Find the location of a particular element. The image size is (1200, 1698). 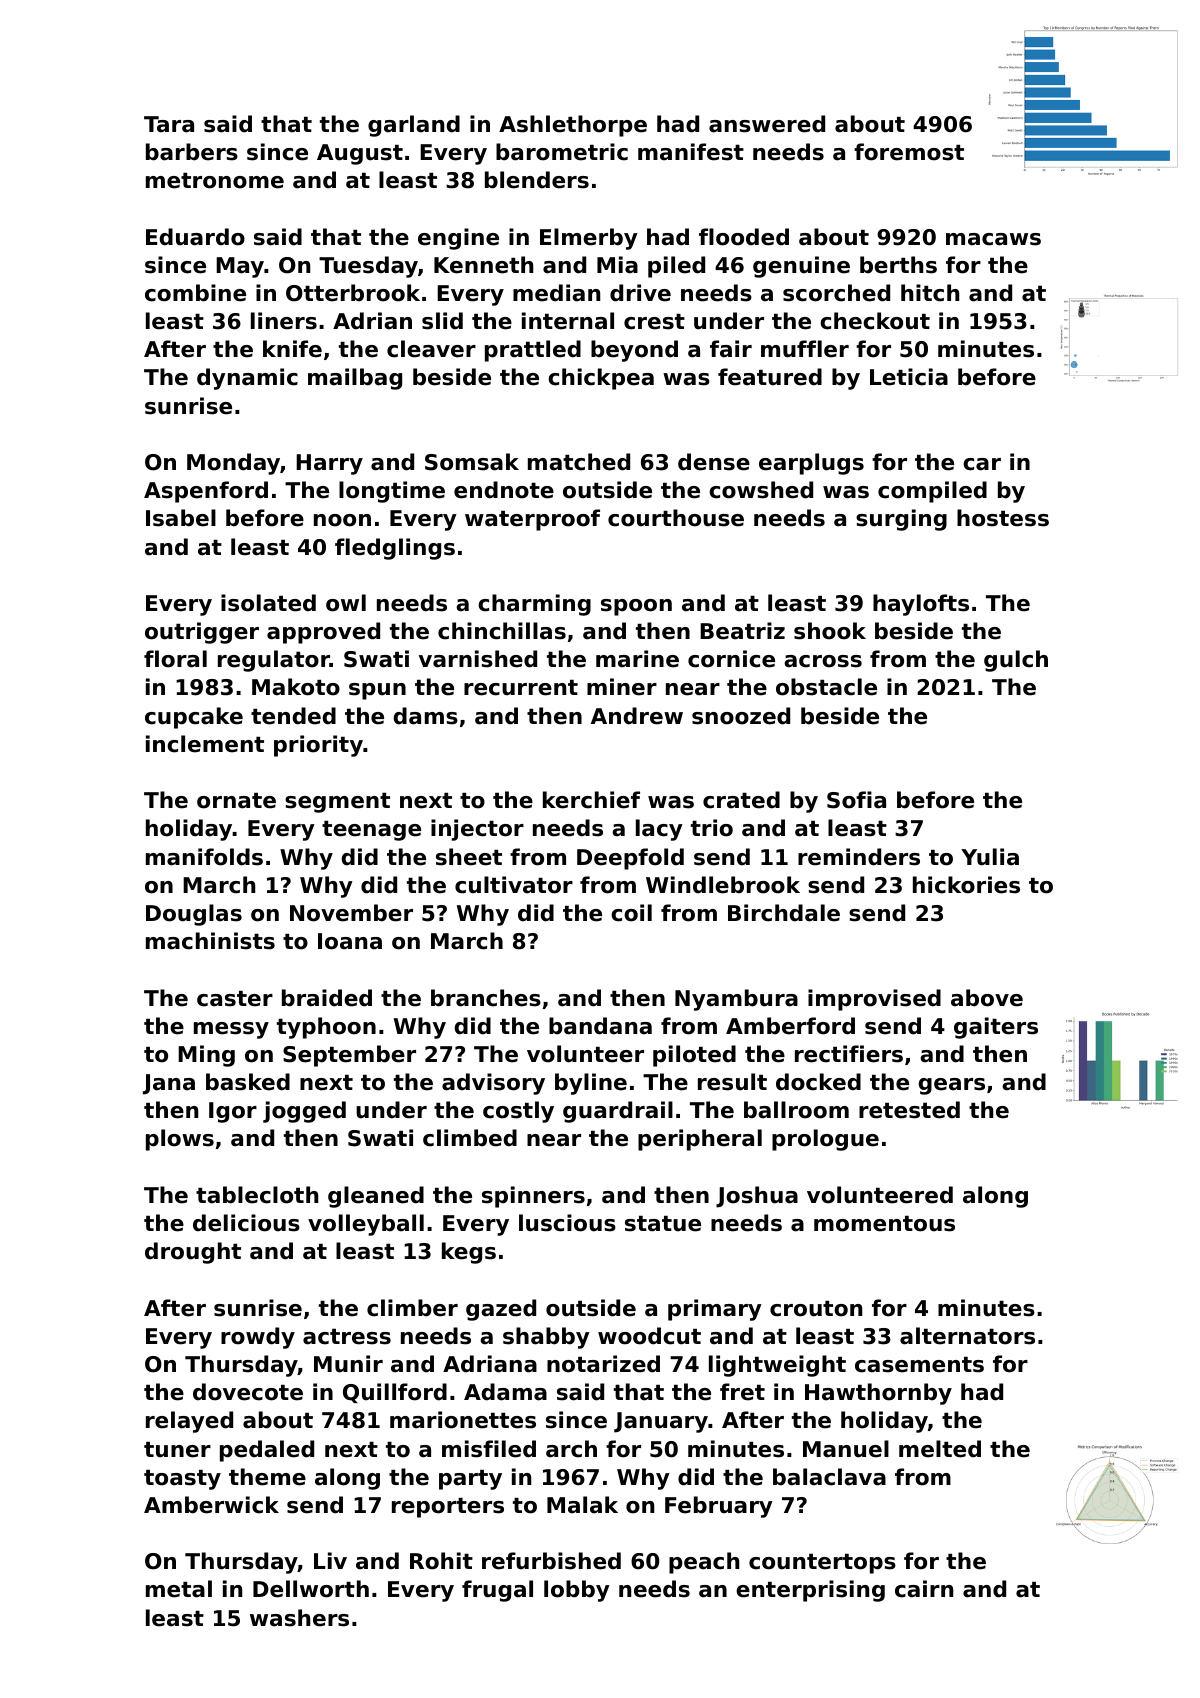

spoon is located at coordinates (636, 607).
